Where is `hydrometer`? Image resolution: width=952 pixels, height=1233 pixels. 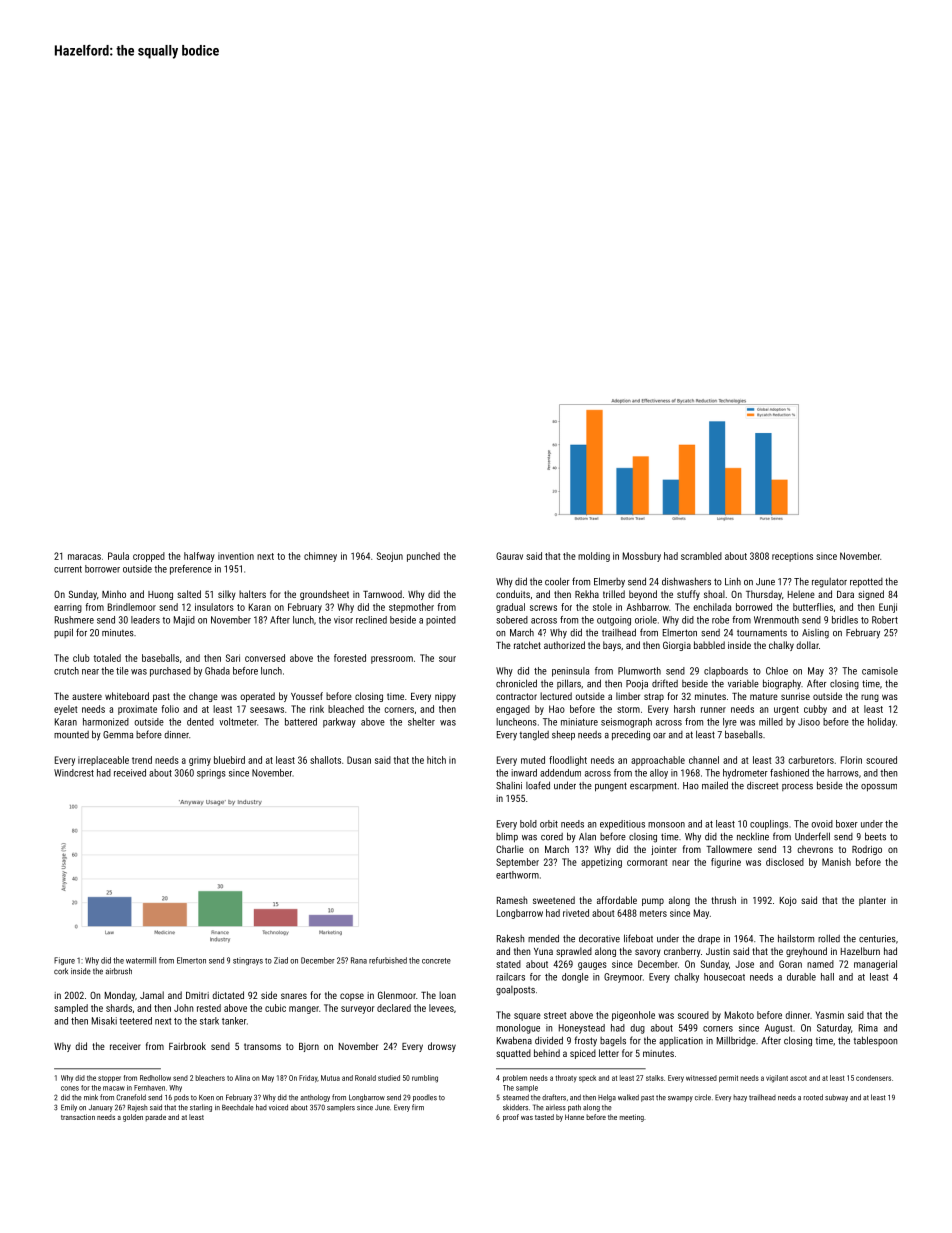
hydrometer is located at coordinates (745, 774).
